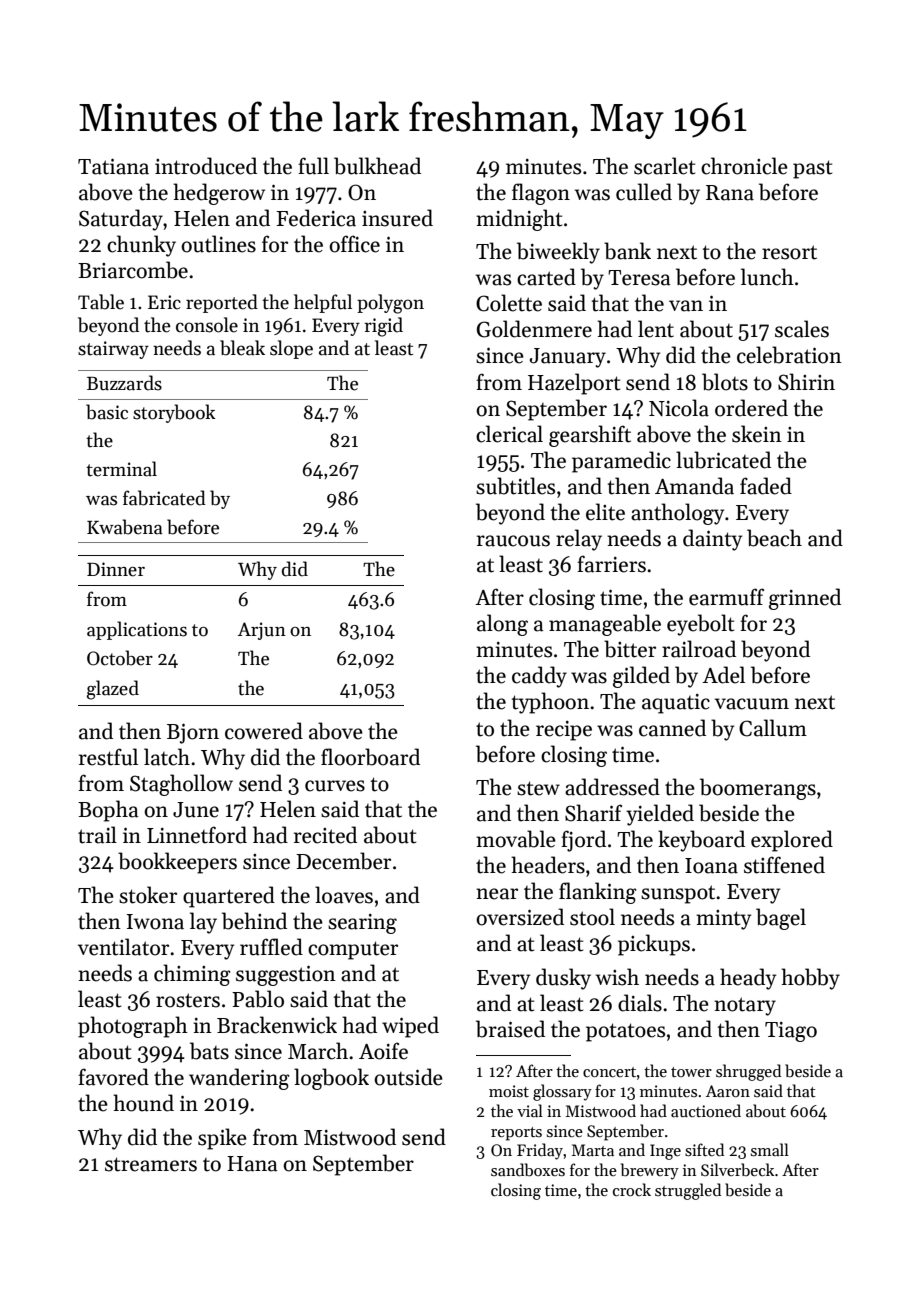 This page has height=1314, width=924. What do you see at coordinates (773, 728) in the page?
I see `Callum` at bounding box center [773, 728].
